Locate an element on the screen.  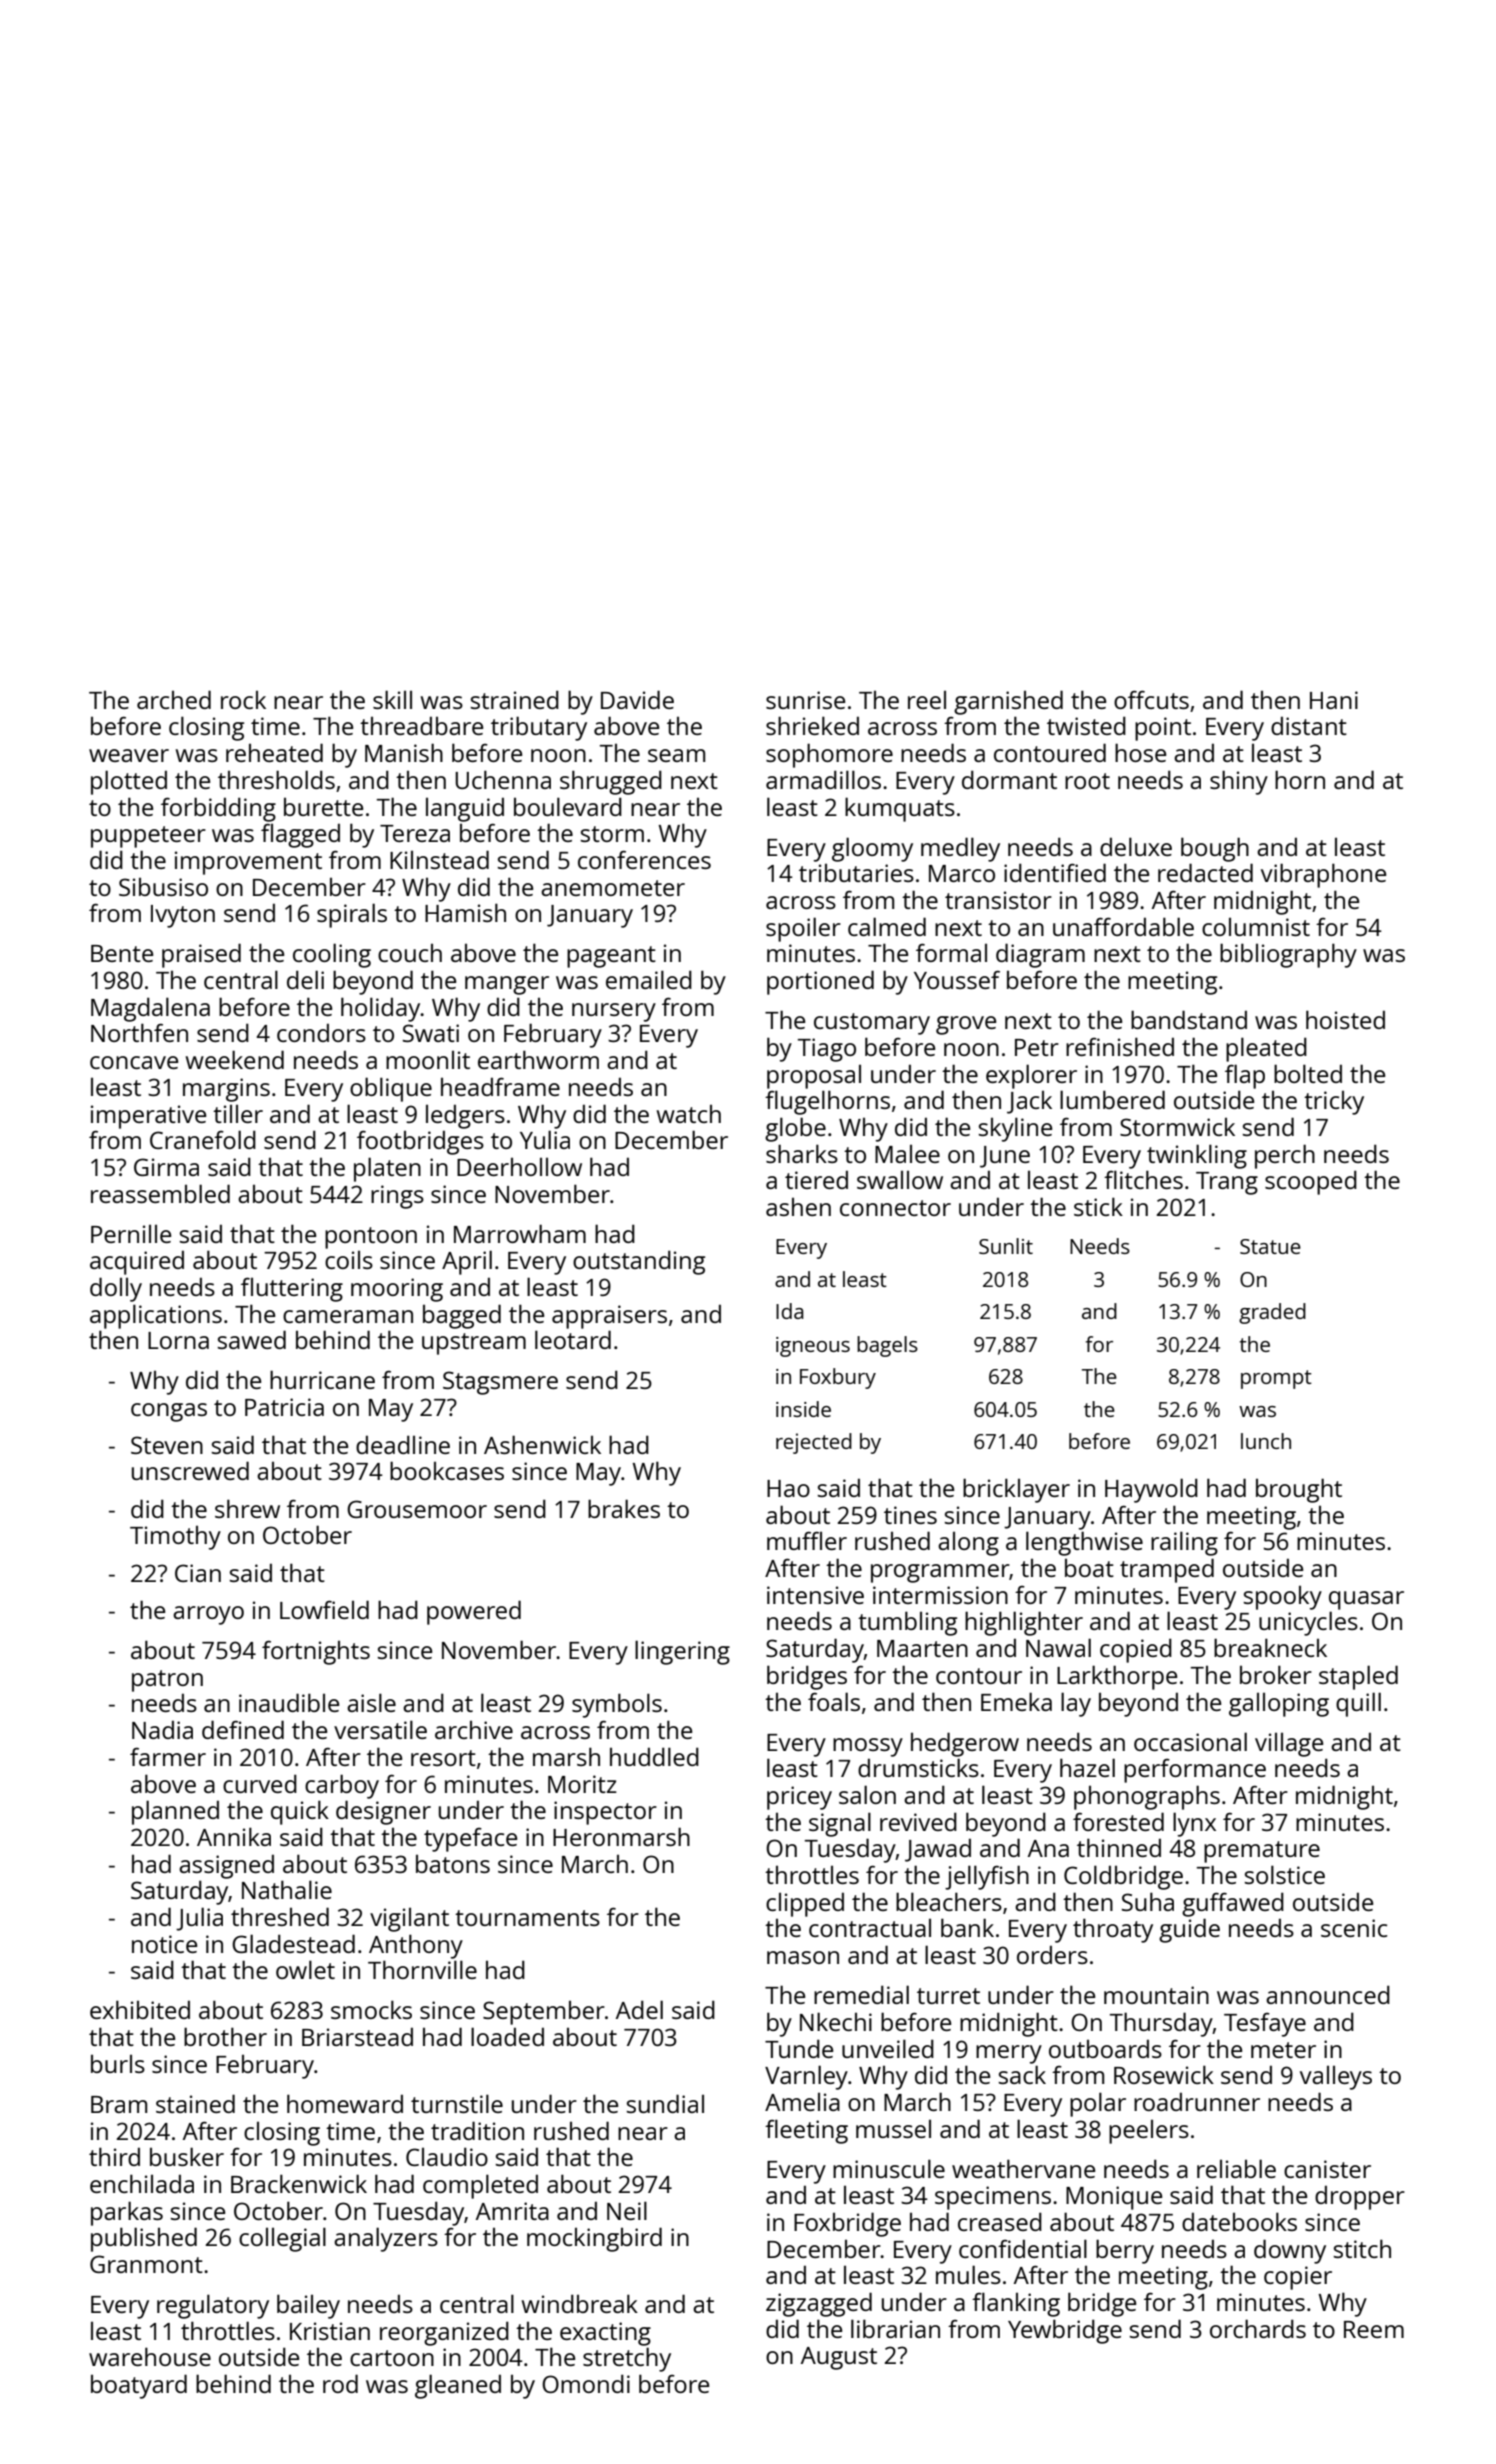
inspector is located at coordinates (605, 1813).
